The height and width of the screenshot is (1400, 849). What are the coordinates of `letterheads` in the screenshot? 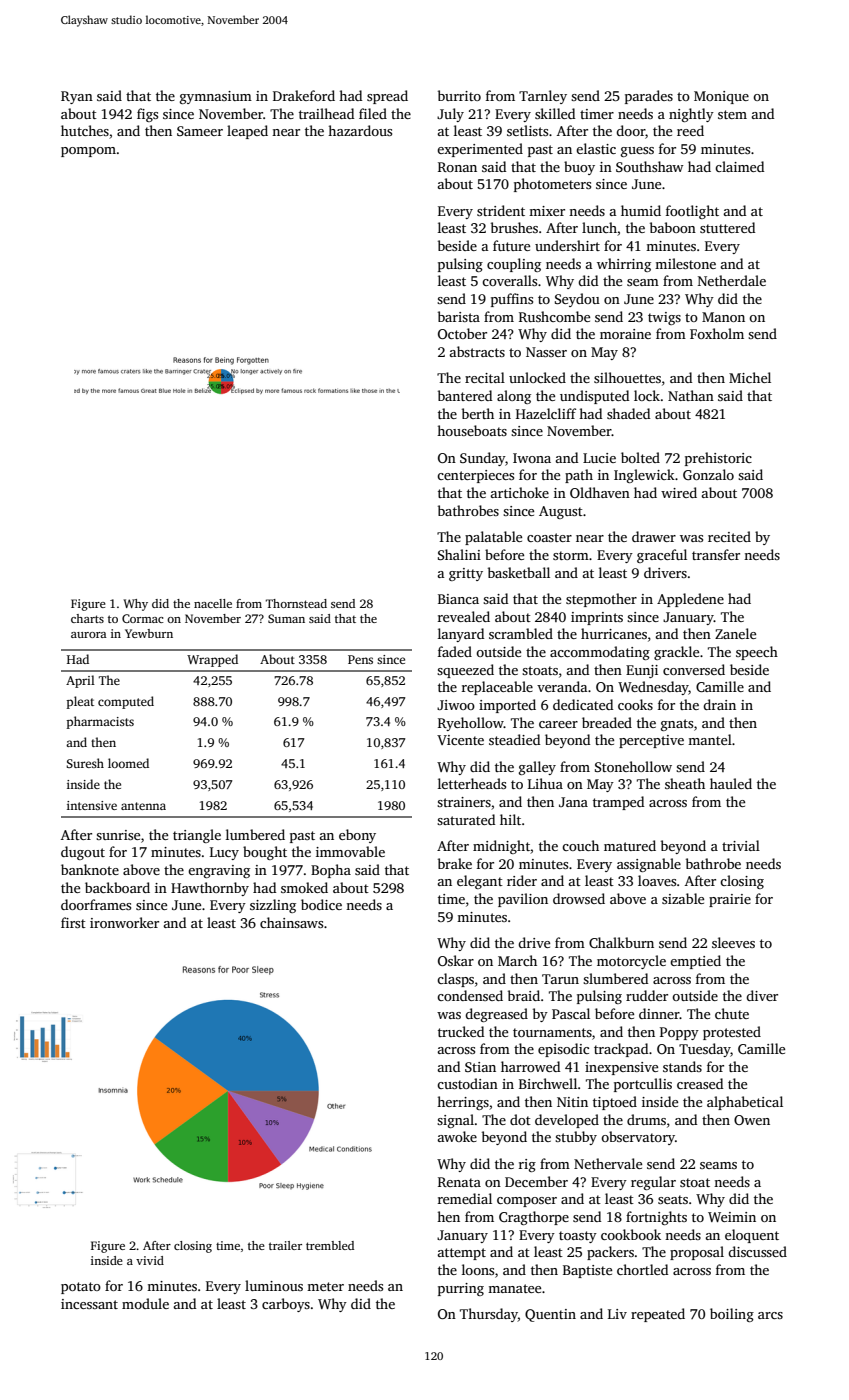 It's located at (472, 783).
